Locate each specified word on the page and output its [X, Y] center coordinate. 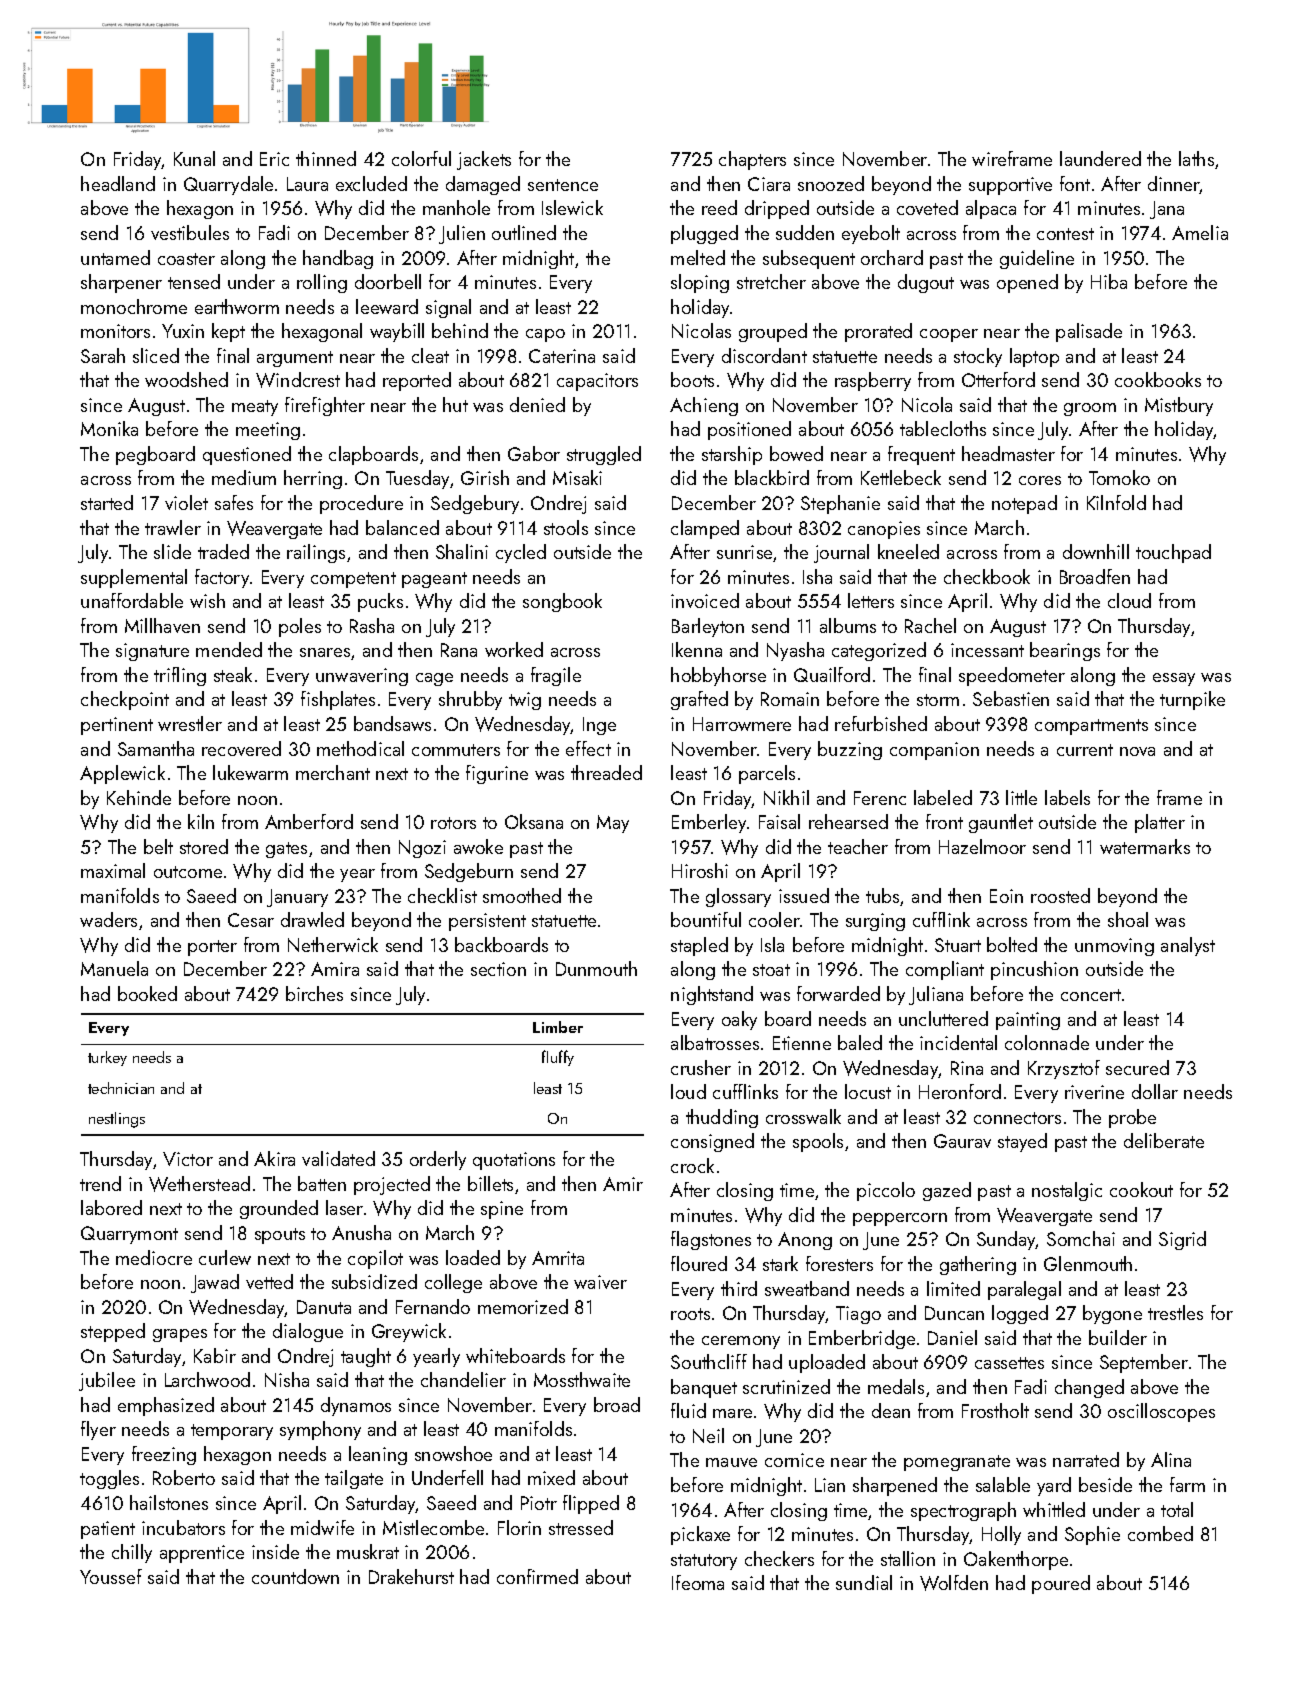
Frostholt [995, 1410]
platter [1160, 823]
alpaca [991, 209]
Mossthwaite [582, 1379]
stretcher [771, 281]
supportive [1010, 186]
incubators [183, 1527]
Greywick [409, 1332]
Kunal [194, 158]
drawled [312, 919]
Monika [109, 428]
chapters [752, 160]
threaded [606, 772]
